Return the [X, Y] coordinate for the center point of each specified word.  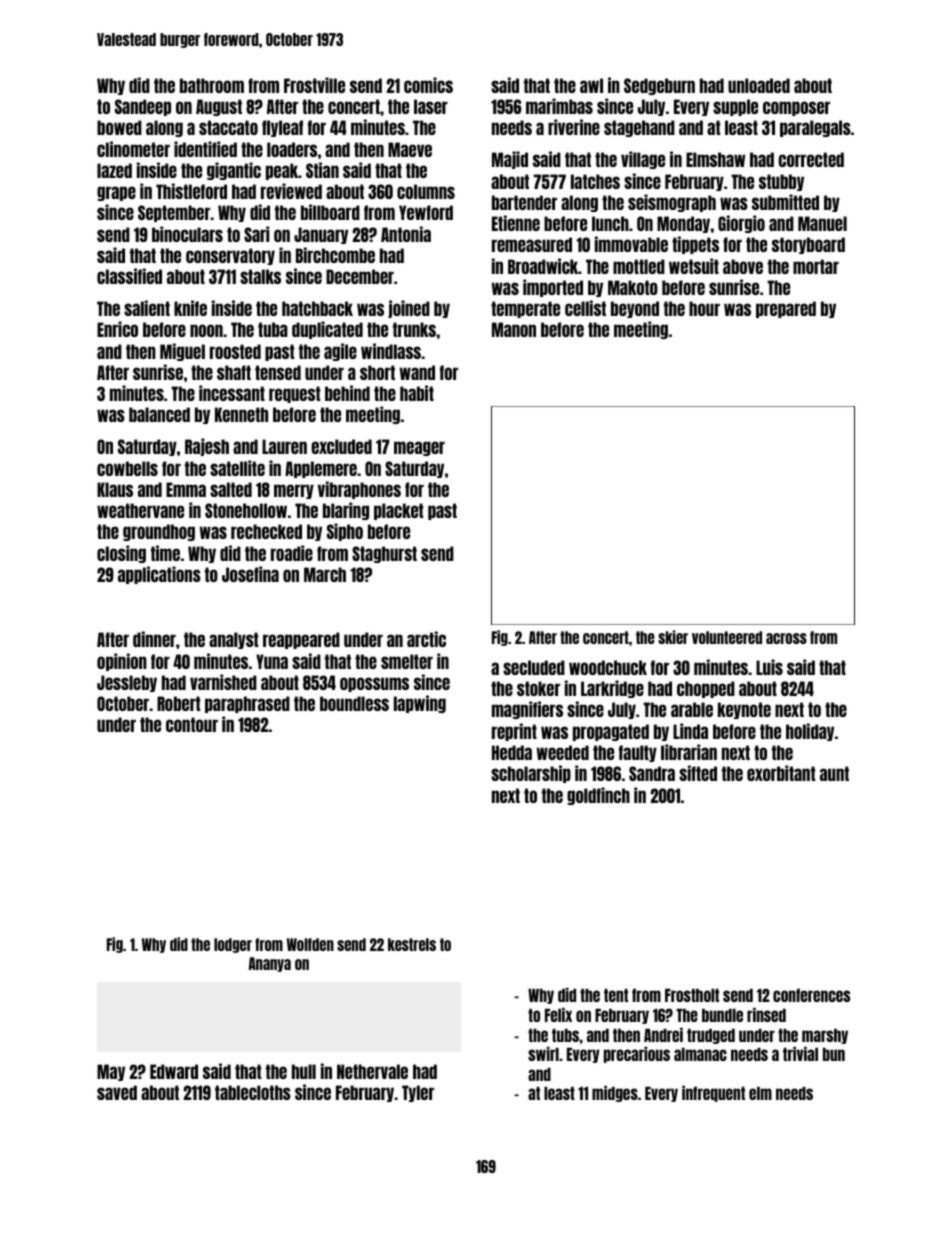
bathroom [212, 85]
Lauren [284, 446]
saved [117, 1092]
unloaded [759, 85]
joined [409, 309]
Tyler [418, 1093]
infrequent [713, 1094]
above [743, 266]
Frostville [314, 85]
